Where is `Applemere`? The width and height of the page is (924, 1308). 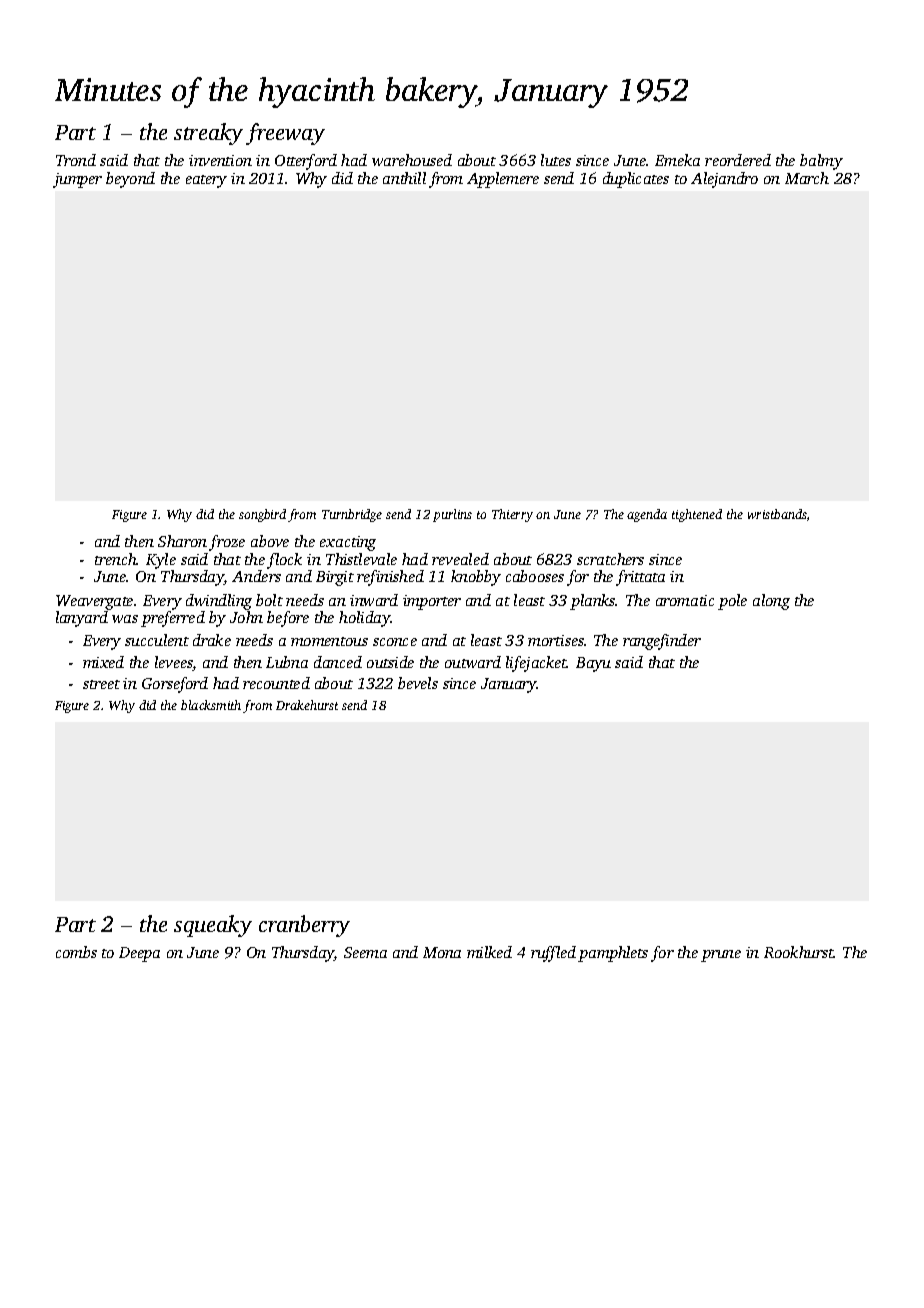 Applemere is located at coordinates (503, 180).
